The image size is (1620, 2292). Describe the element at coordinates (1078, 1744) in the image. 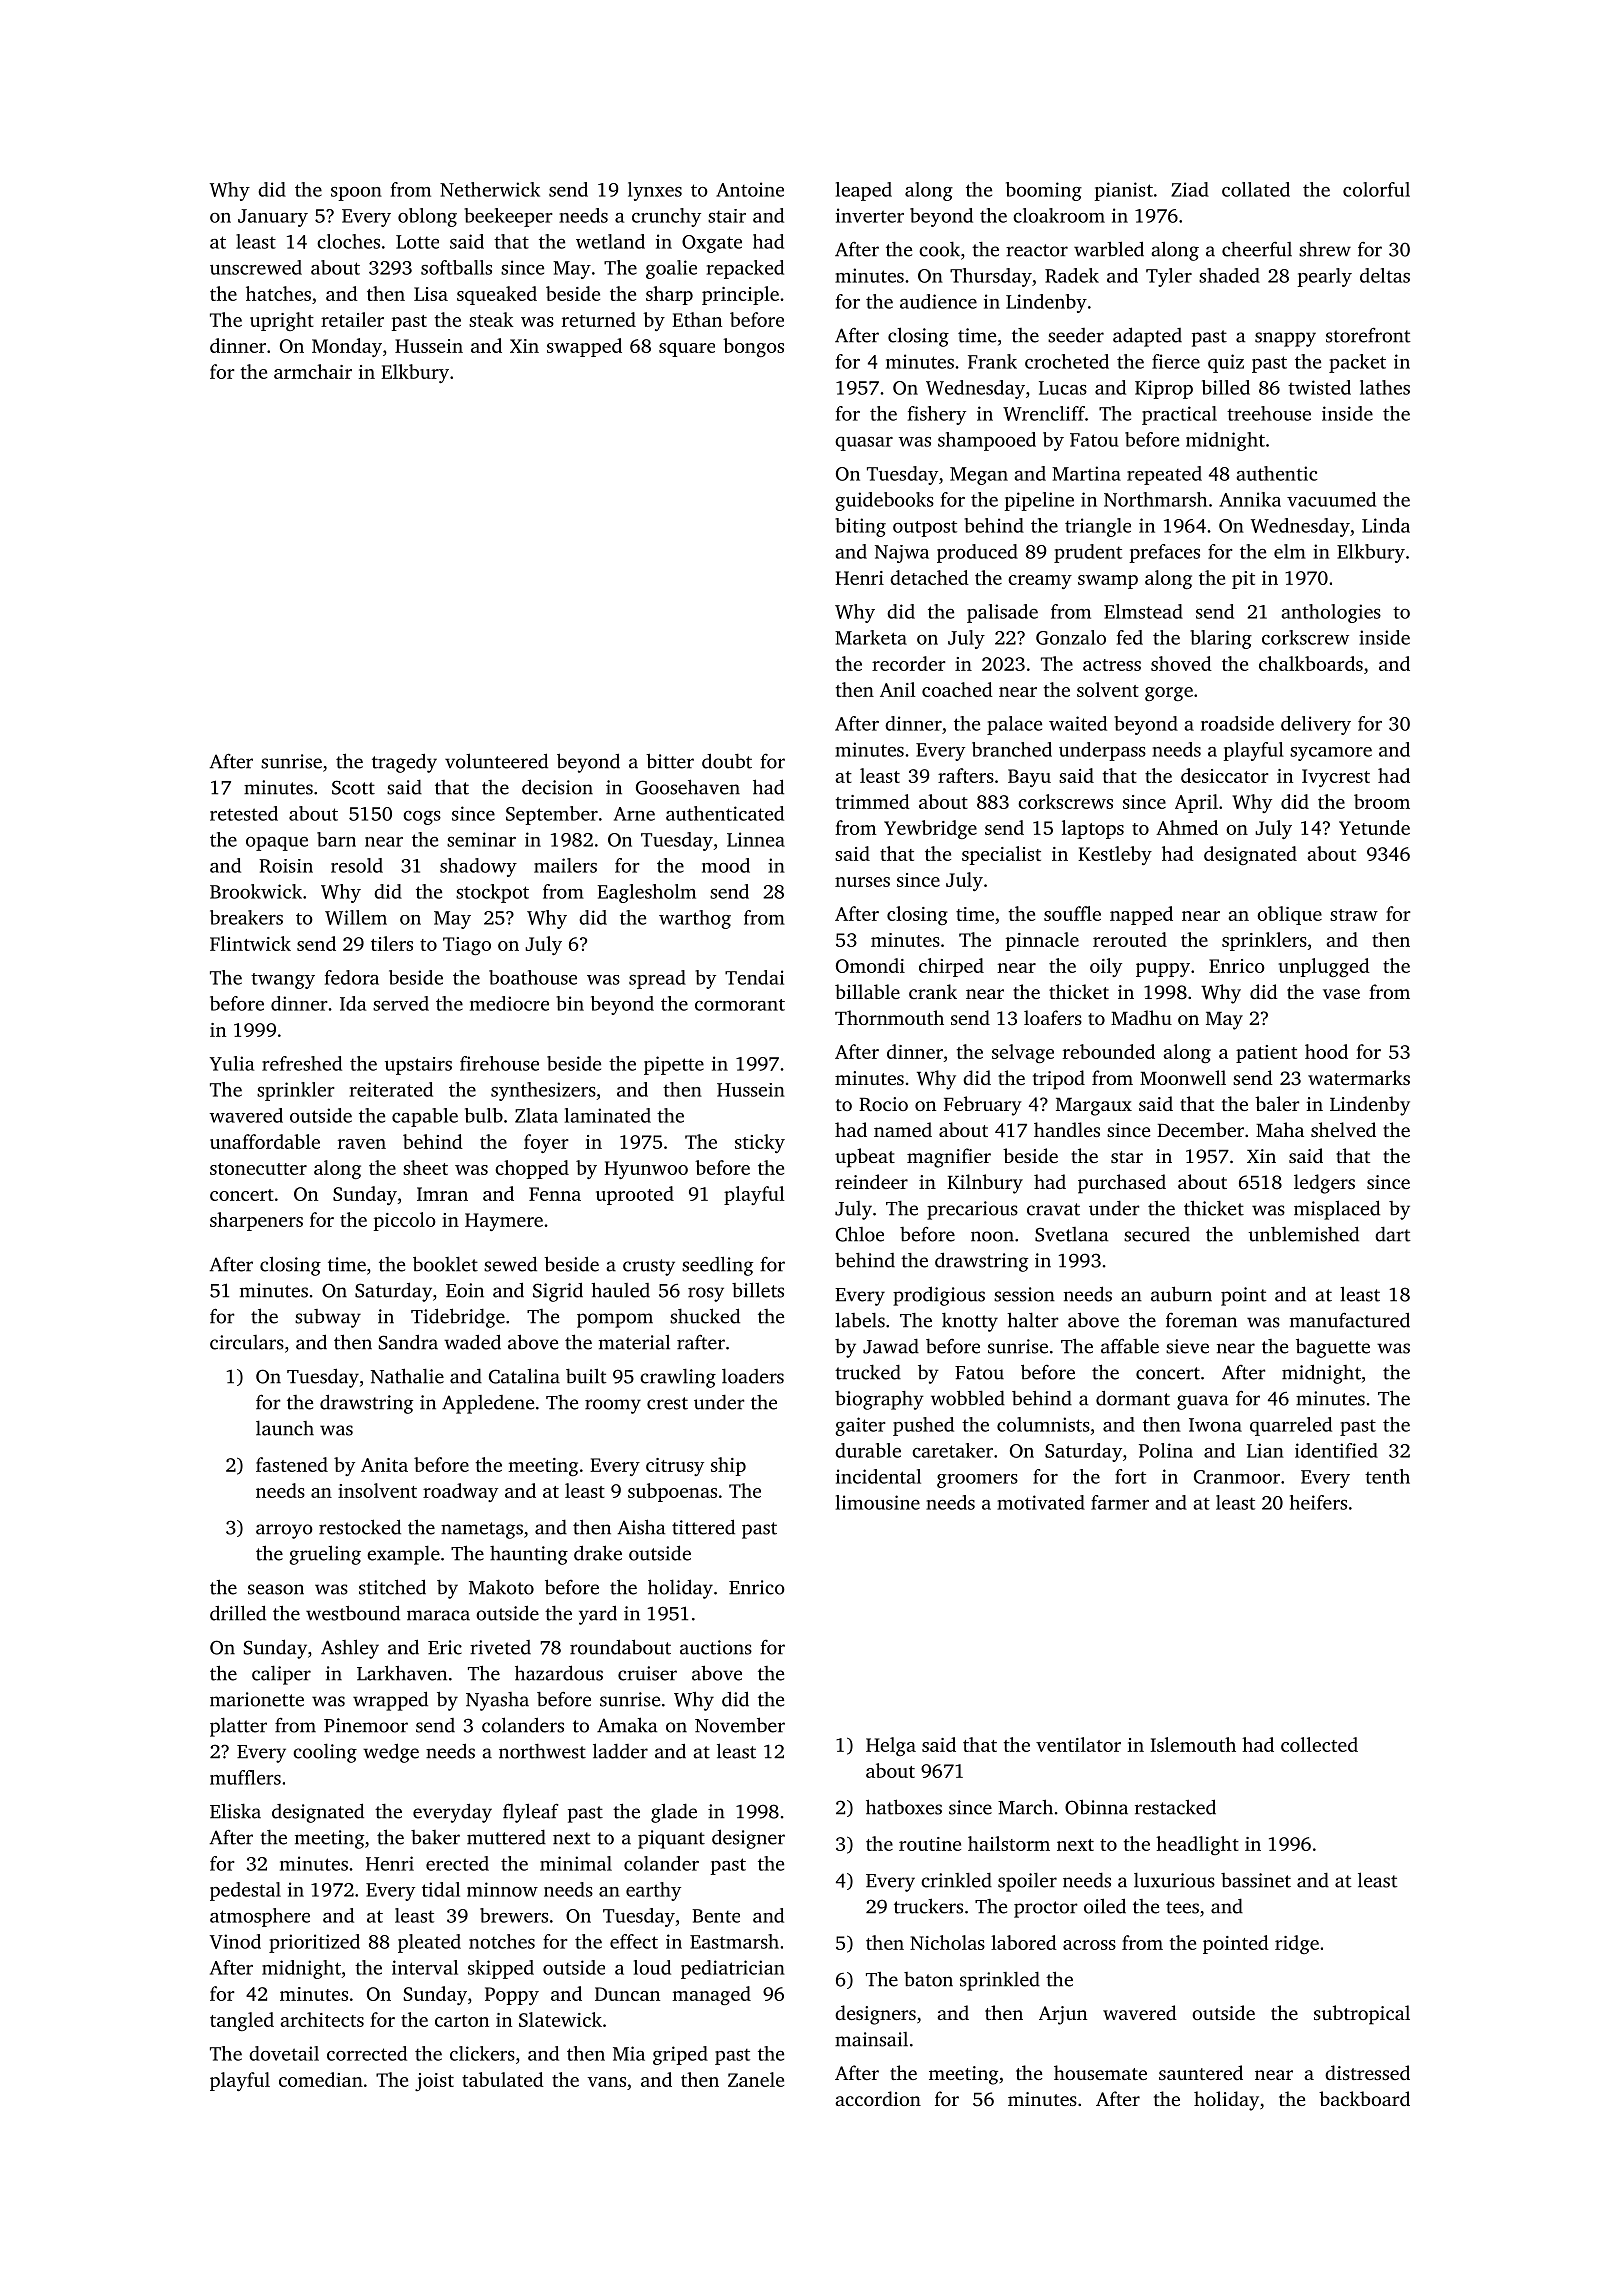

I see `ventilator` at that location.
